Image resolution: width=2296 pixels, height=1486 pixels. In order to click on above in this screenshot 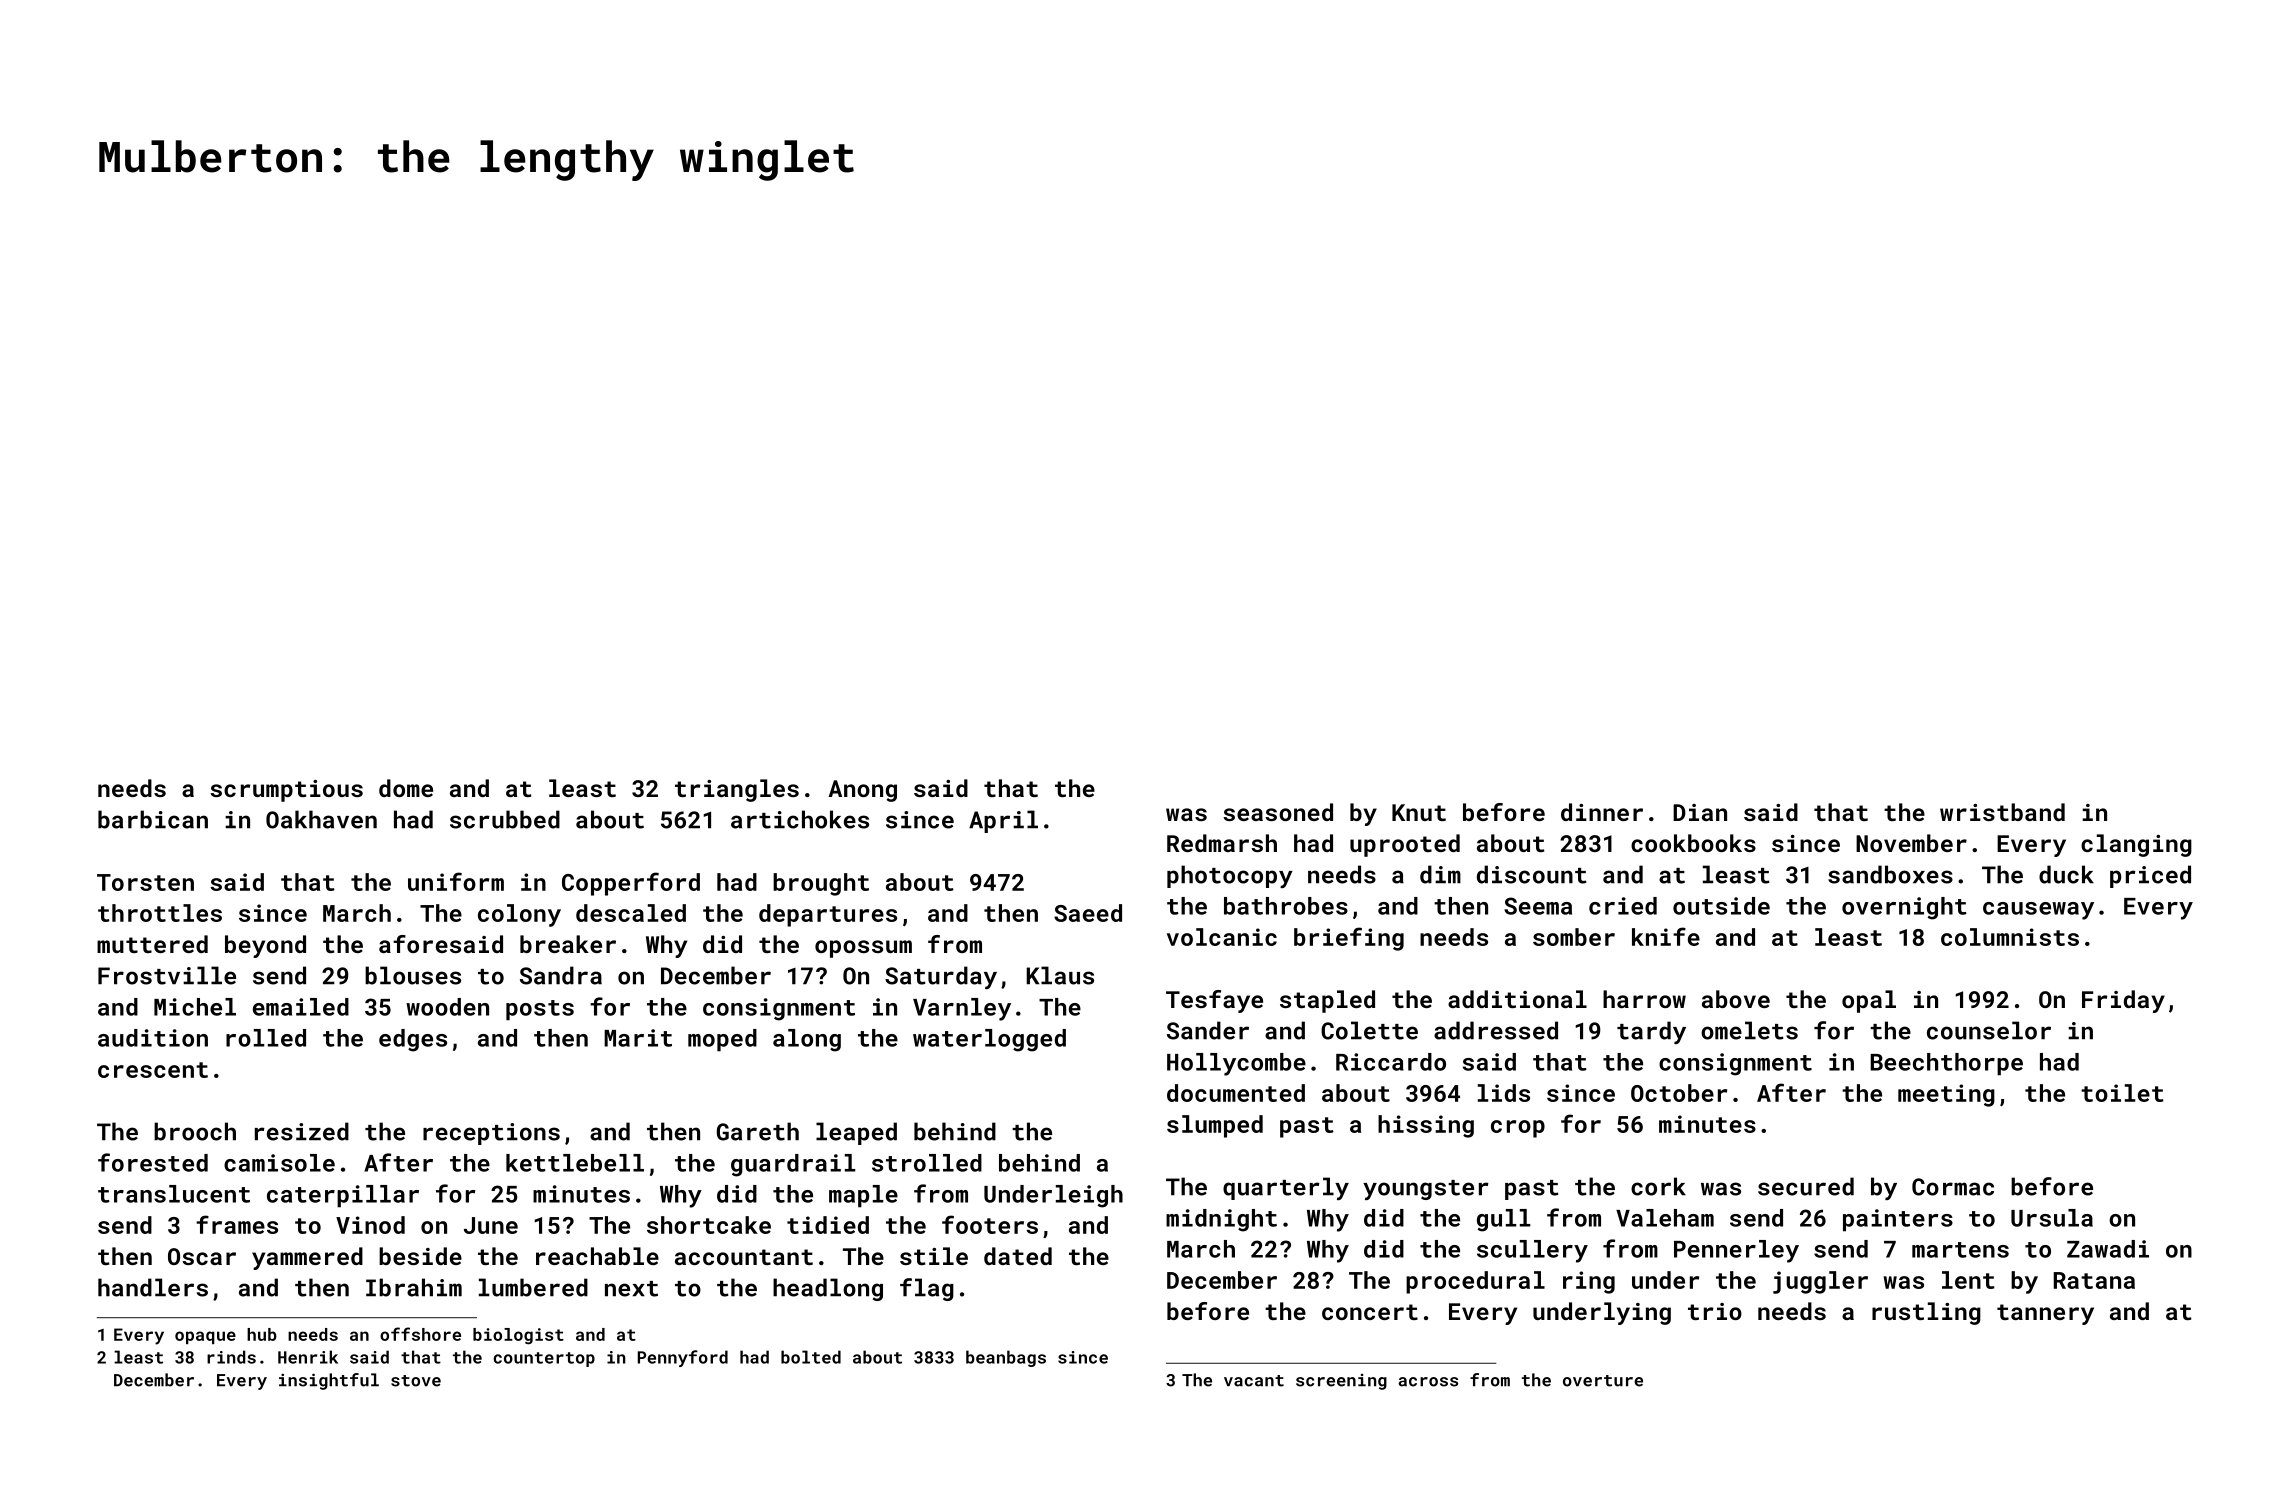, I will do `click(1736, 999)`.
